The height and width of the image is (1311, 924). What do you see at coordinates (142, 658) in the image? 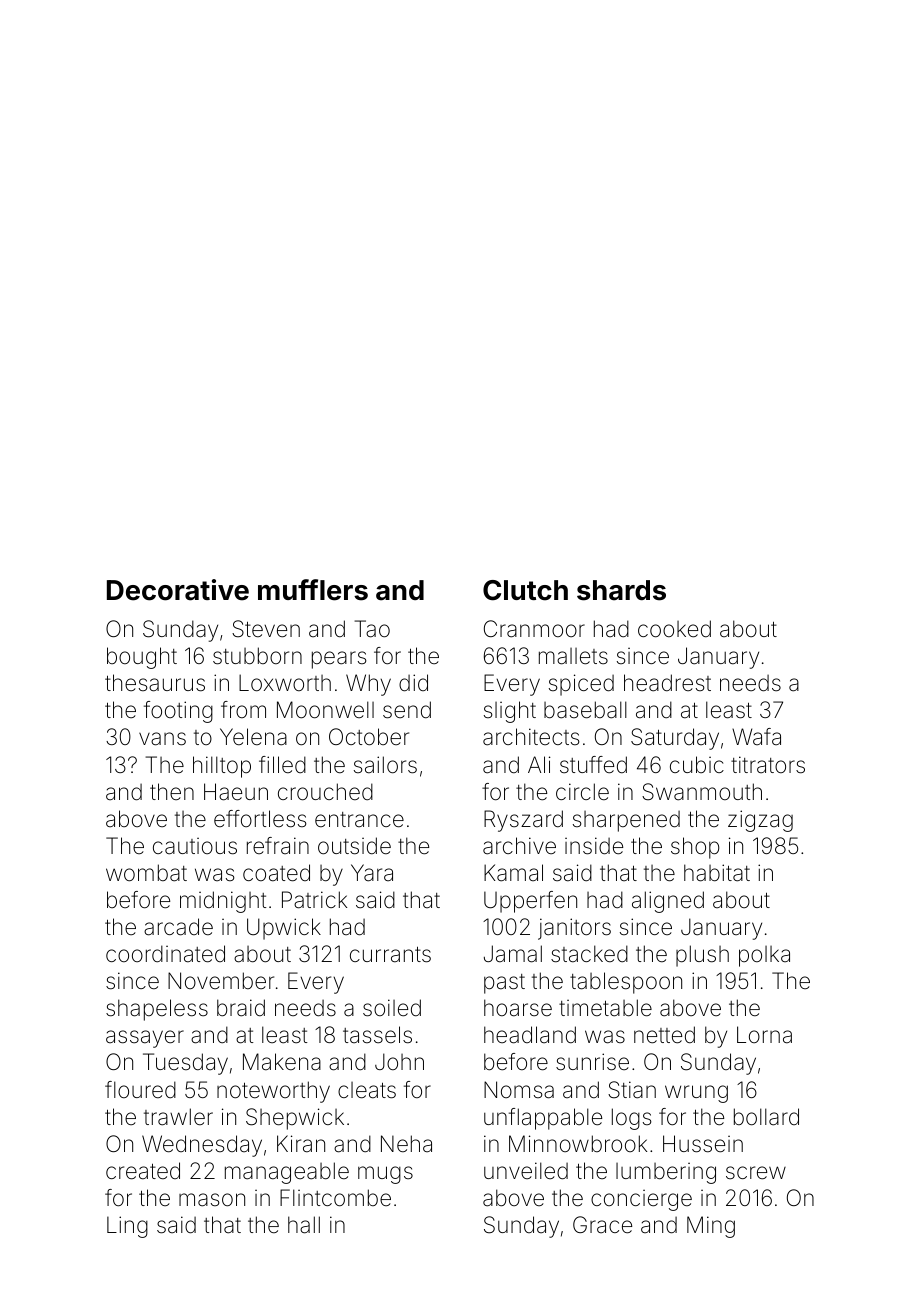
I see `bought` at bounding box center [142, 658].
